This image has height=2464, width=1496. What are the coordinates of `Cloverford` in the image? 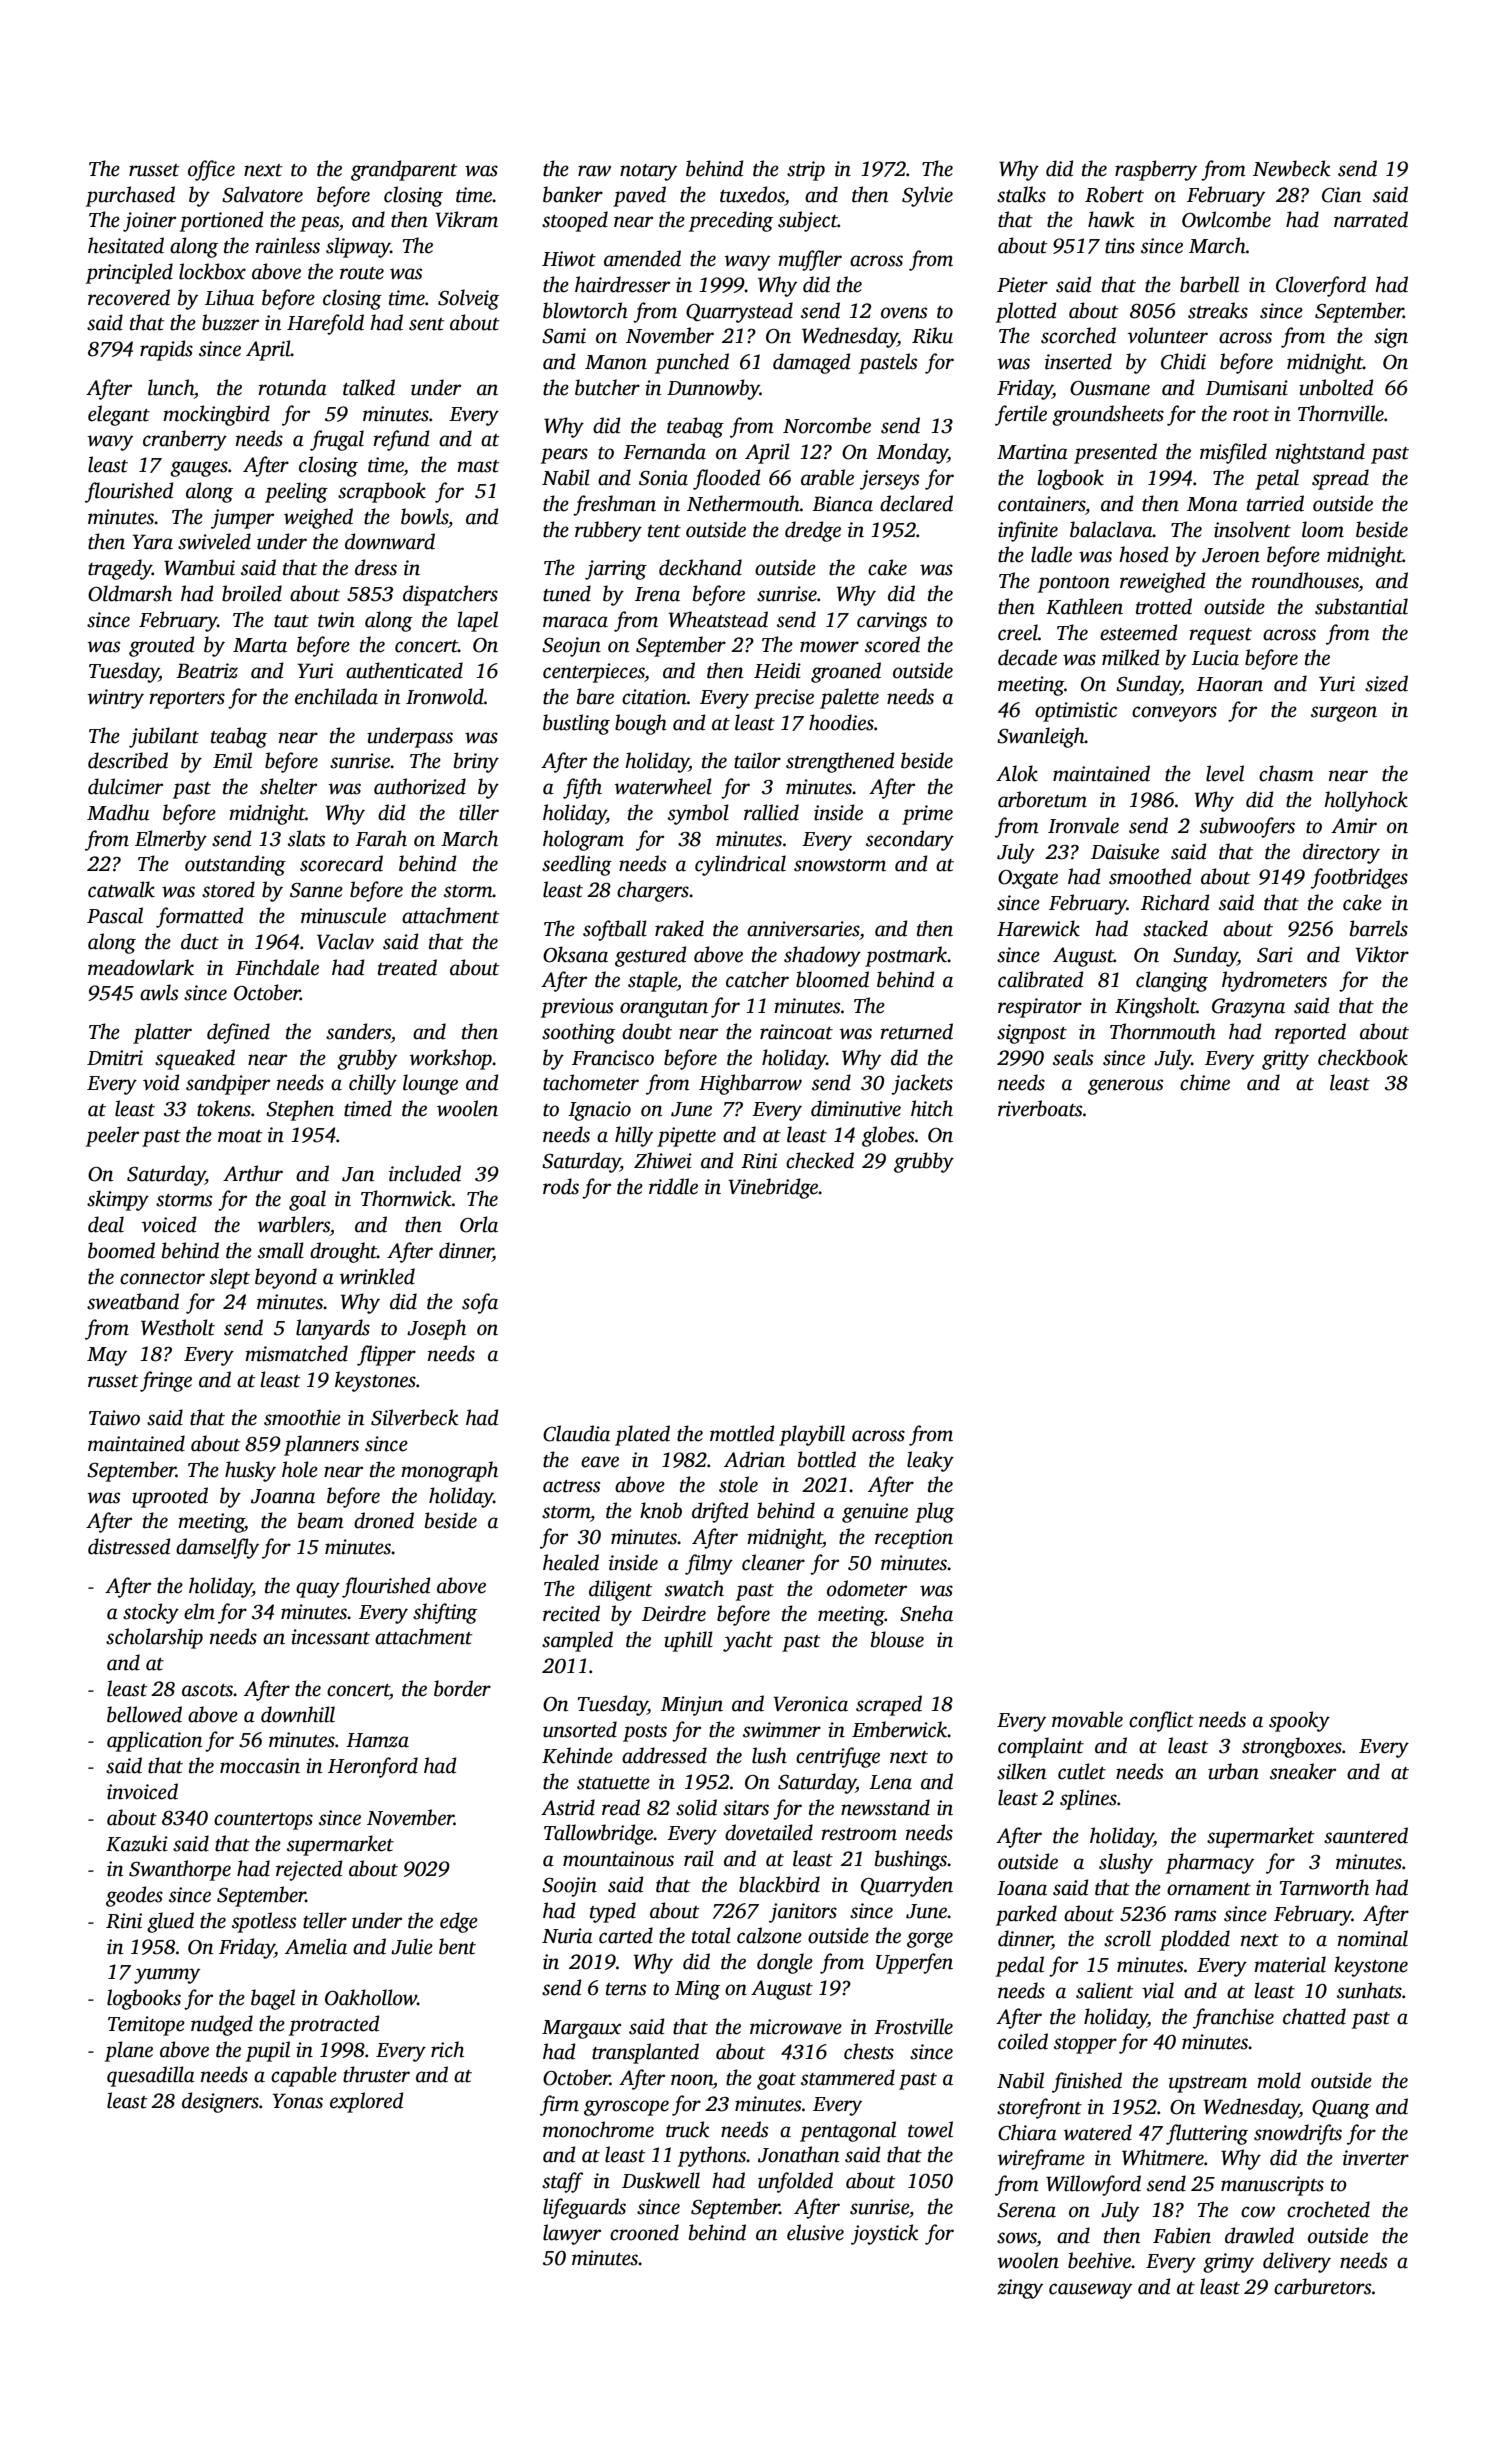 It's located at (1321, 286).
